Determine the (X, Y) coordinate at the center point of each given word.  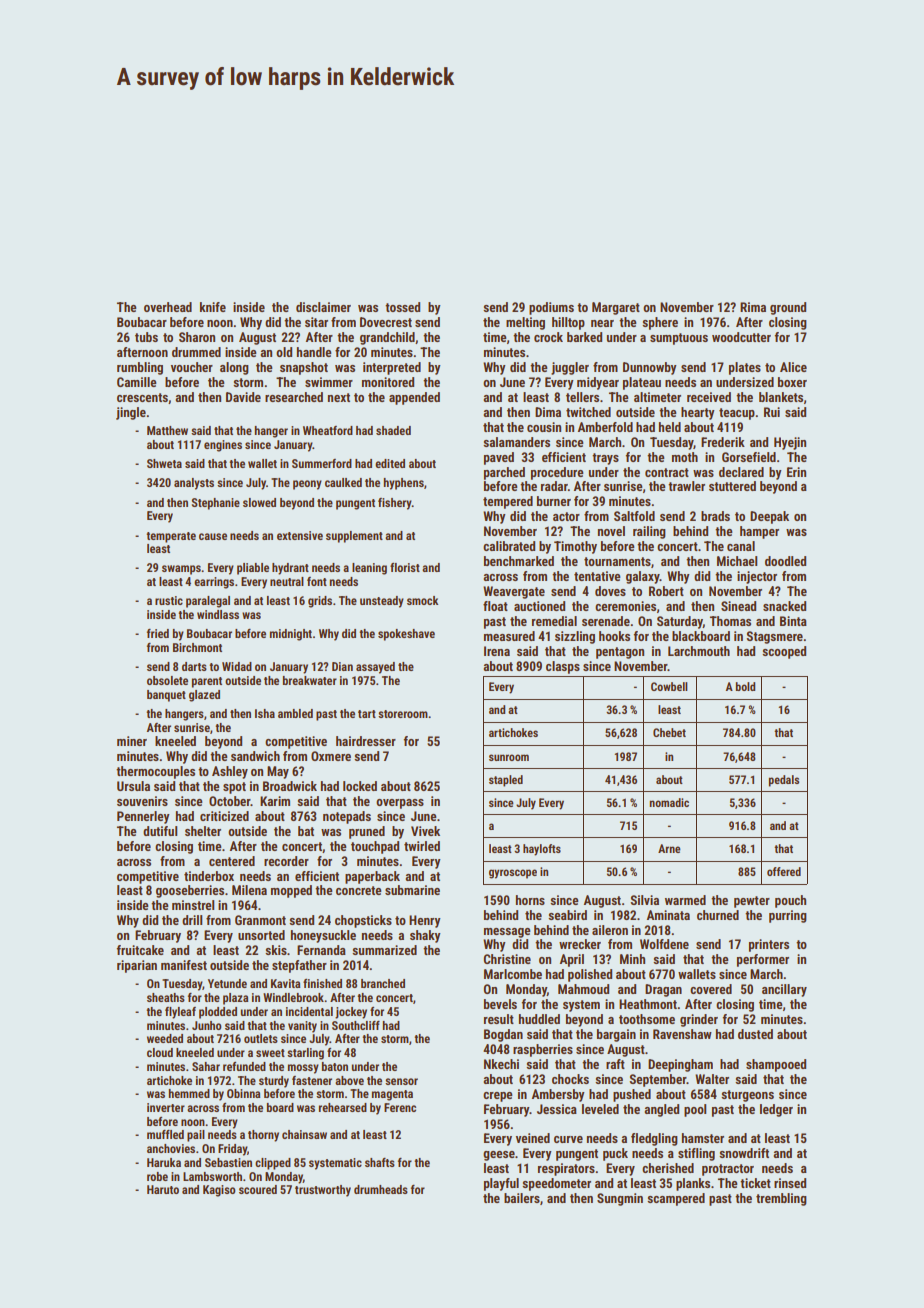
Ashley (230, 772)
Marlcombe (513, 974)
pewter (752, 902)
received (709, 397)
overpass (400, 804)
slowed (259, 502)
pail (196, 1136)
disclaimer (323, 307)
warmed (685, 900)
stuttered (732, 486)
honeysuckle (323, 936)
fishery (395, 504)
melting (525, 323)
